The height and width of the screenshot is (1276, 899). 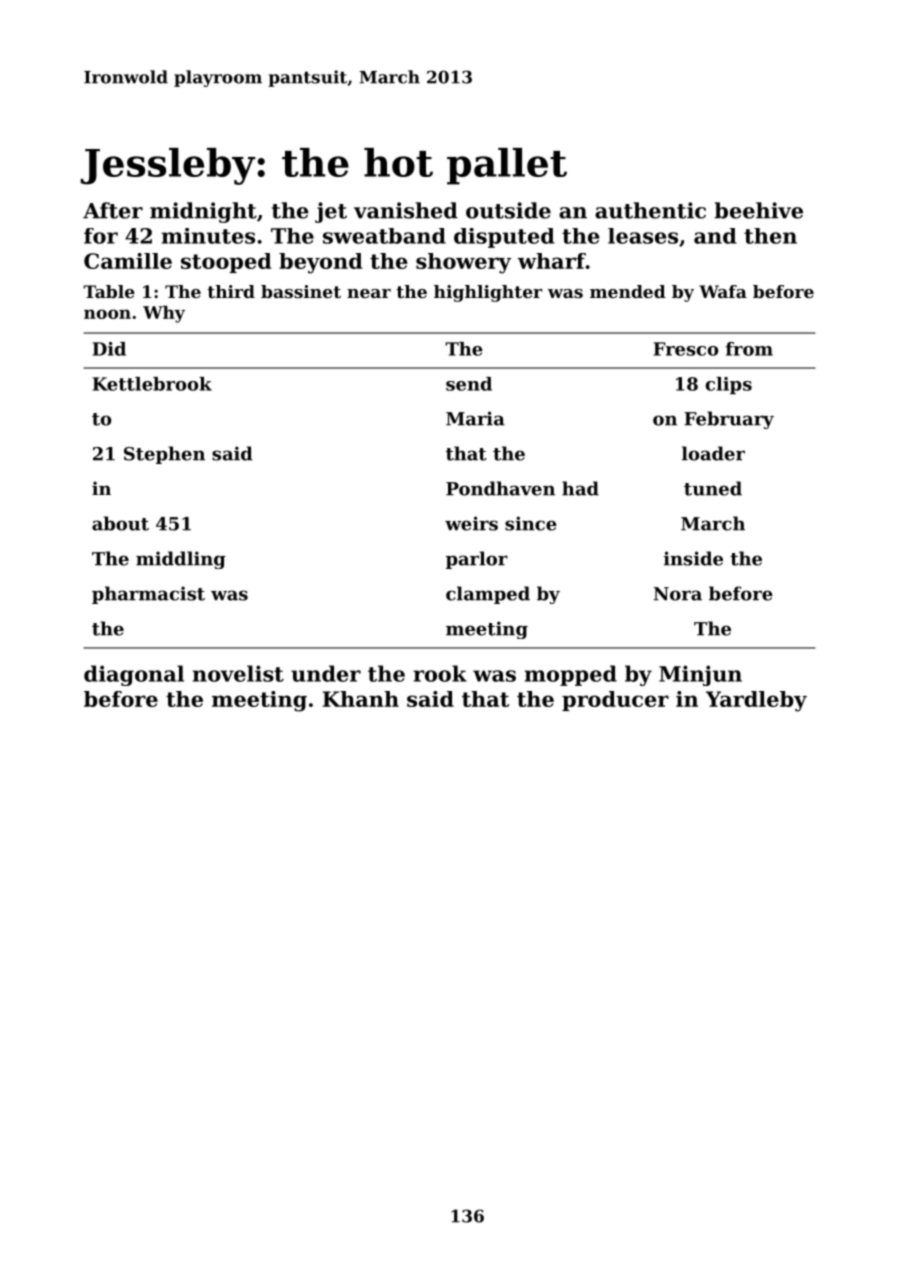 What do you see at coordinates (758, 210) in the screenshot?
I see `beehive` at bounding box center [758, 210].
